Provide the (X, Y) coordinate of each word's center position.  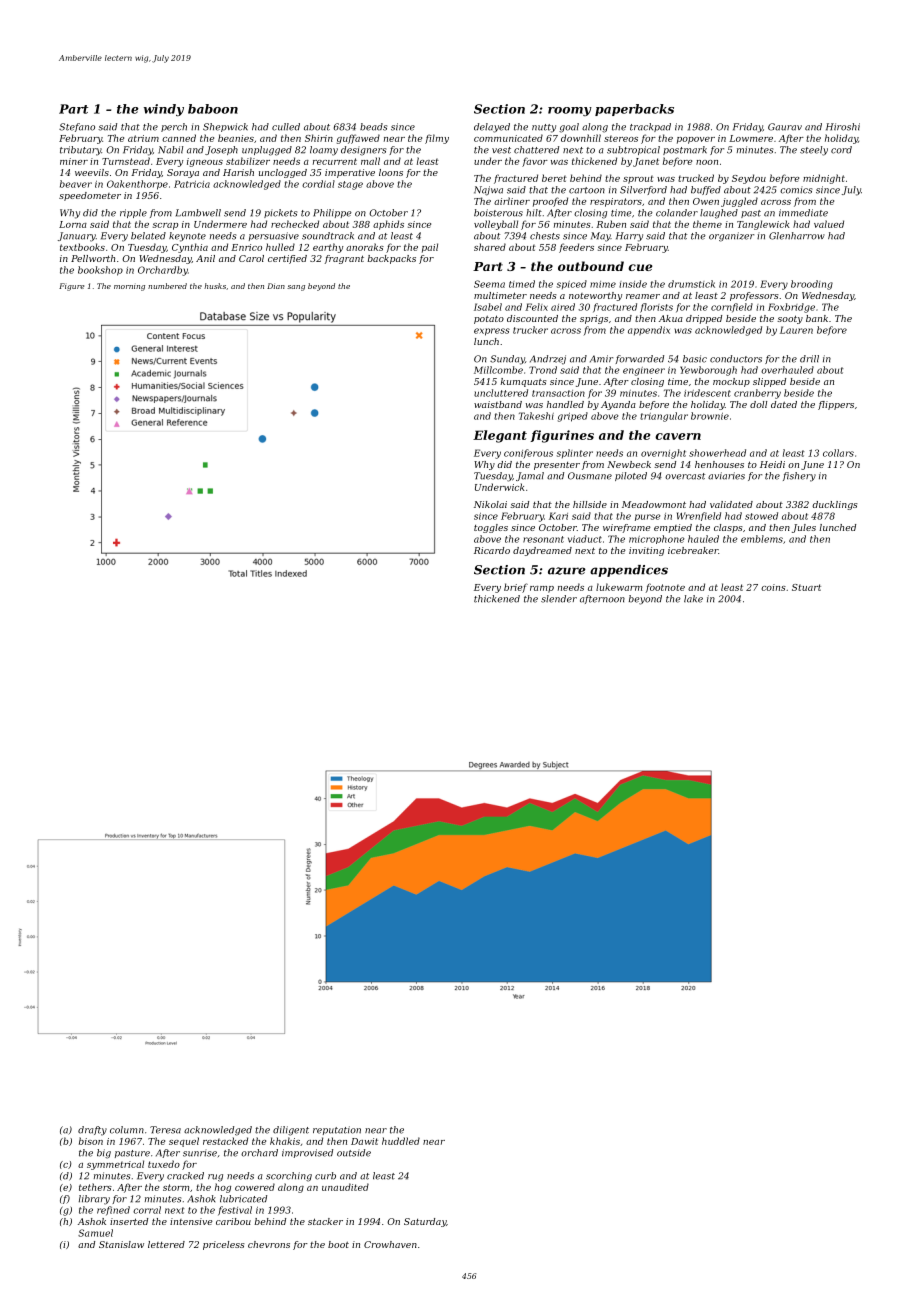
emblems (762, 539)
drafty (92, 1131)
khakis (285, 1141)
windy (164, 110)
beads (373, 127)
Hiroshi (843, 127)
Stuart (806, 587)
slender (559, 599)
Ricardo (492, 550)
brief (516, 588)
